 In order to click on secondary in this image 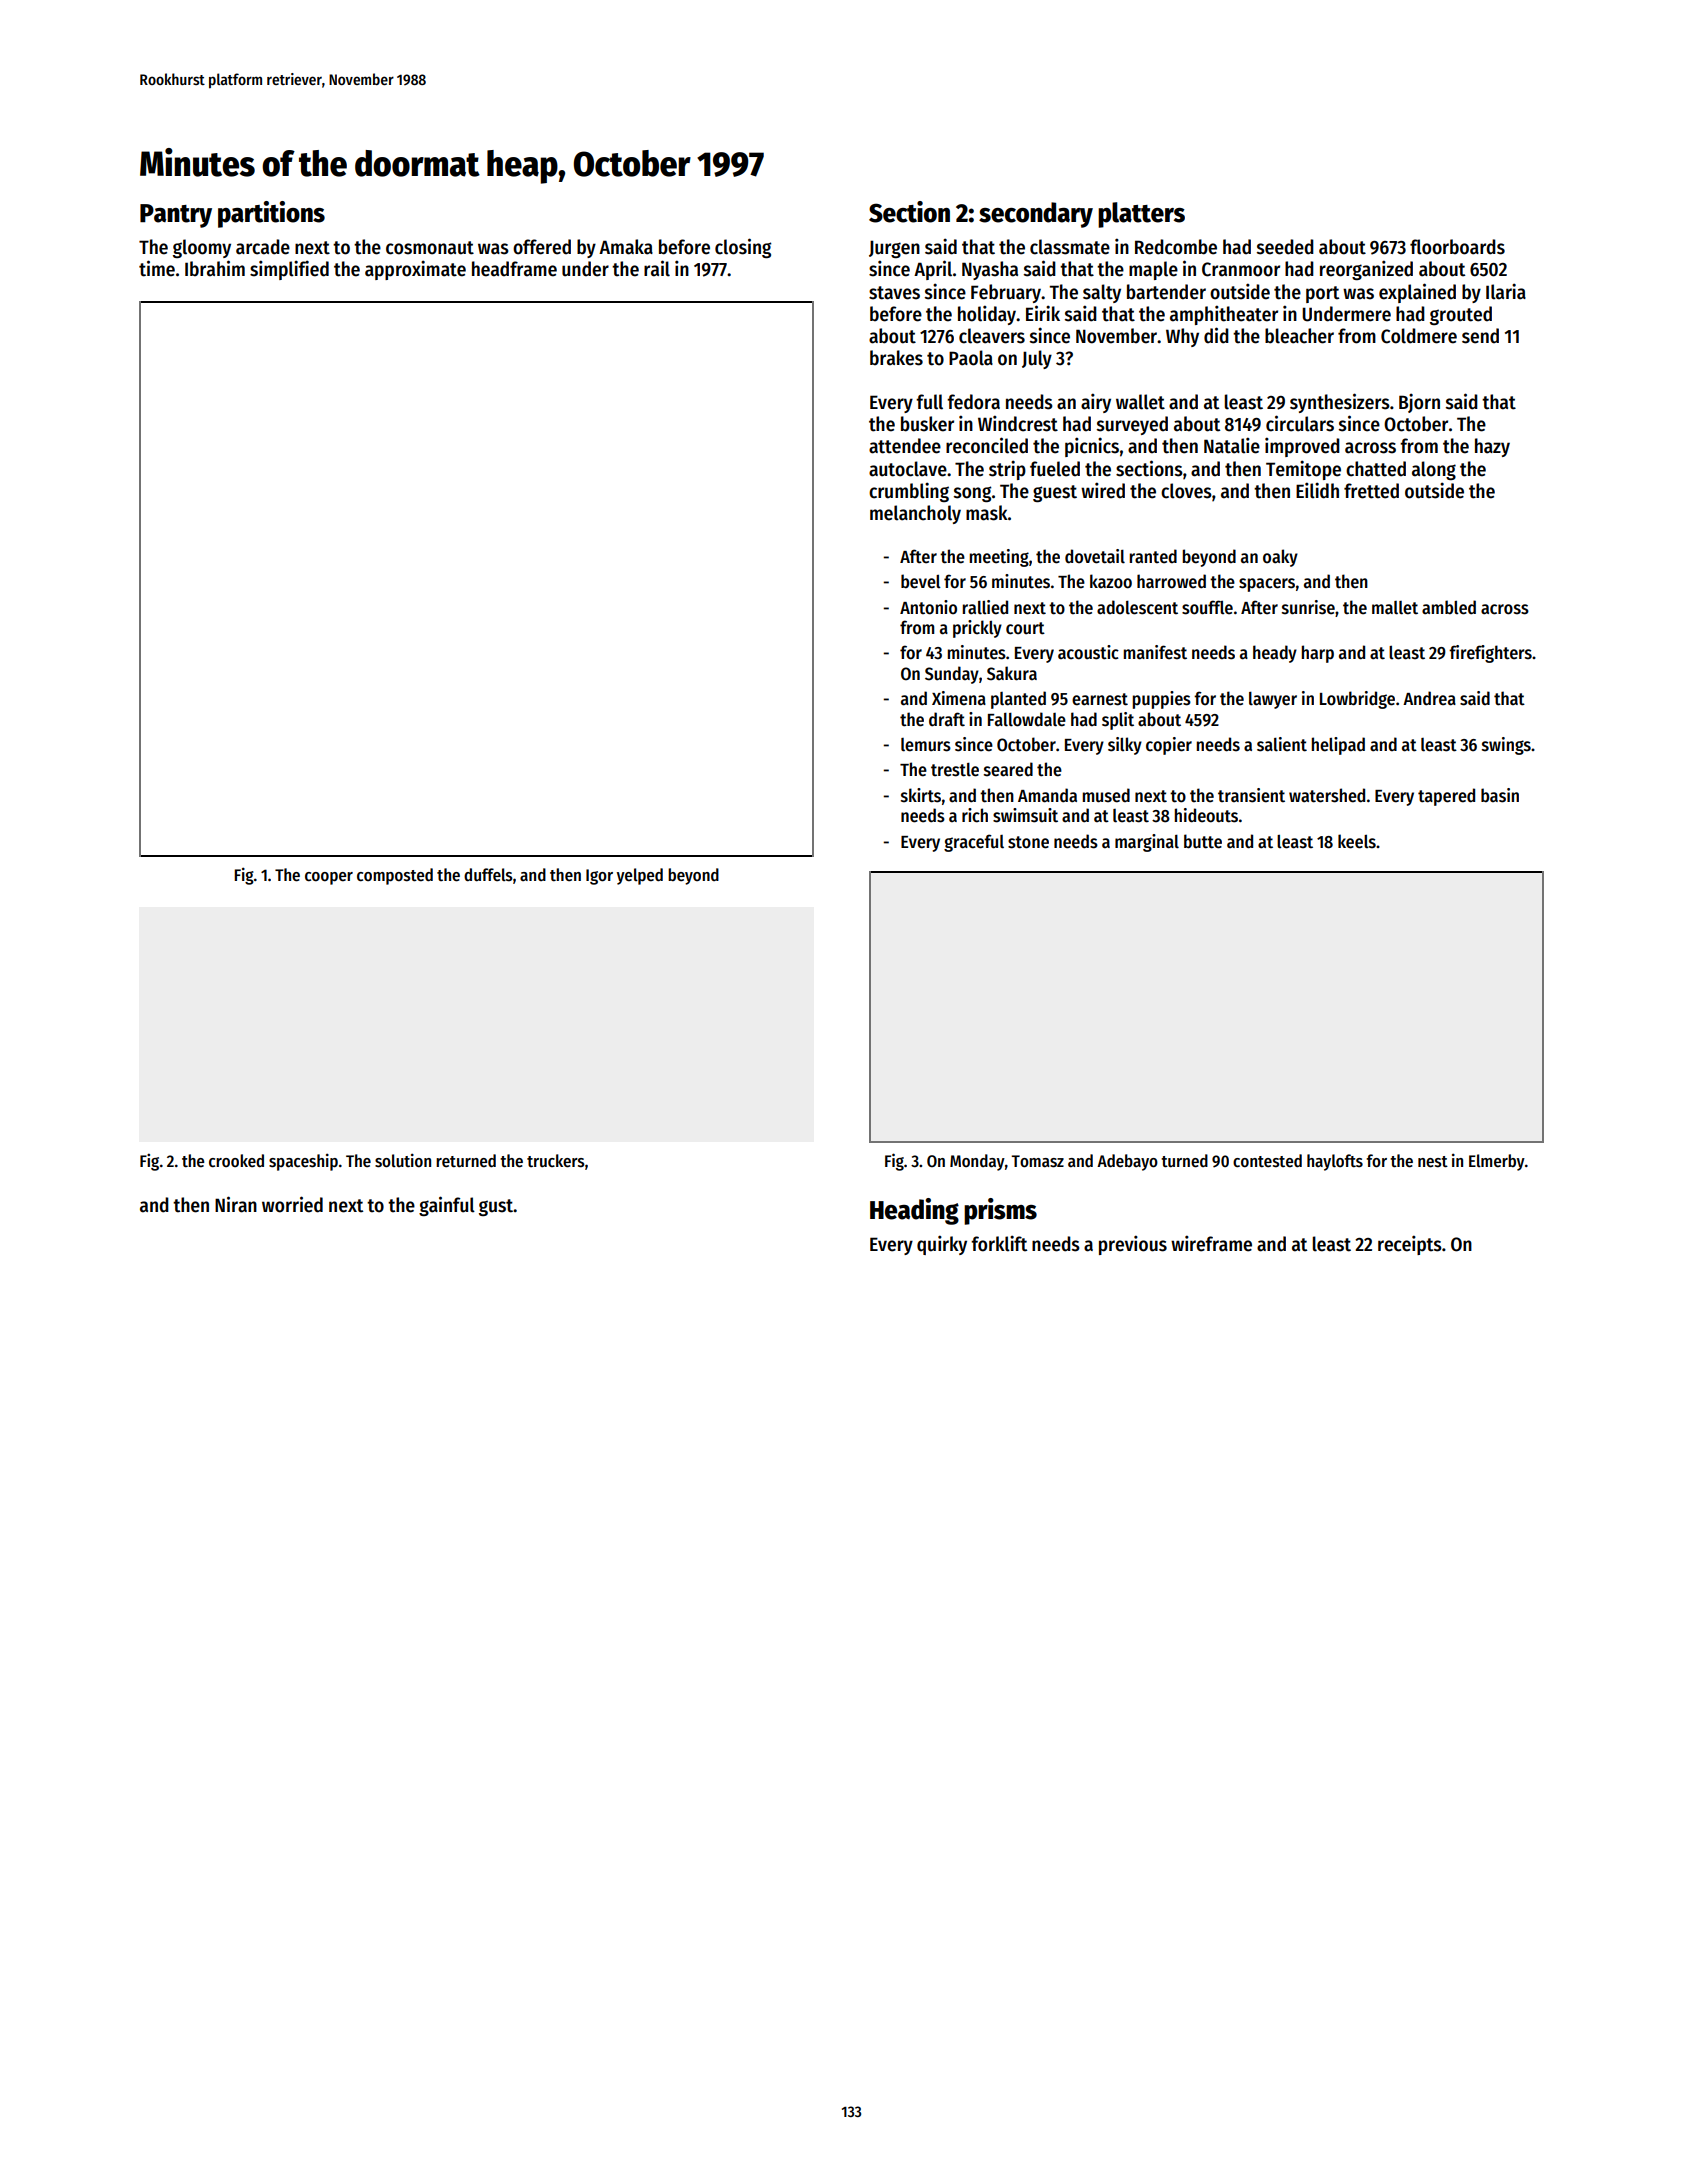, I will do `click(1036, 215)`.
